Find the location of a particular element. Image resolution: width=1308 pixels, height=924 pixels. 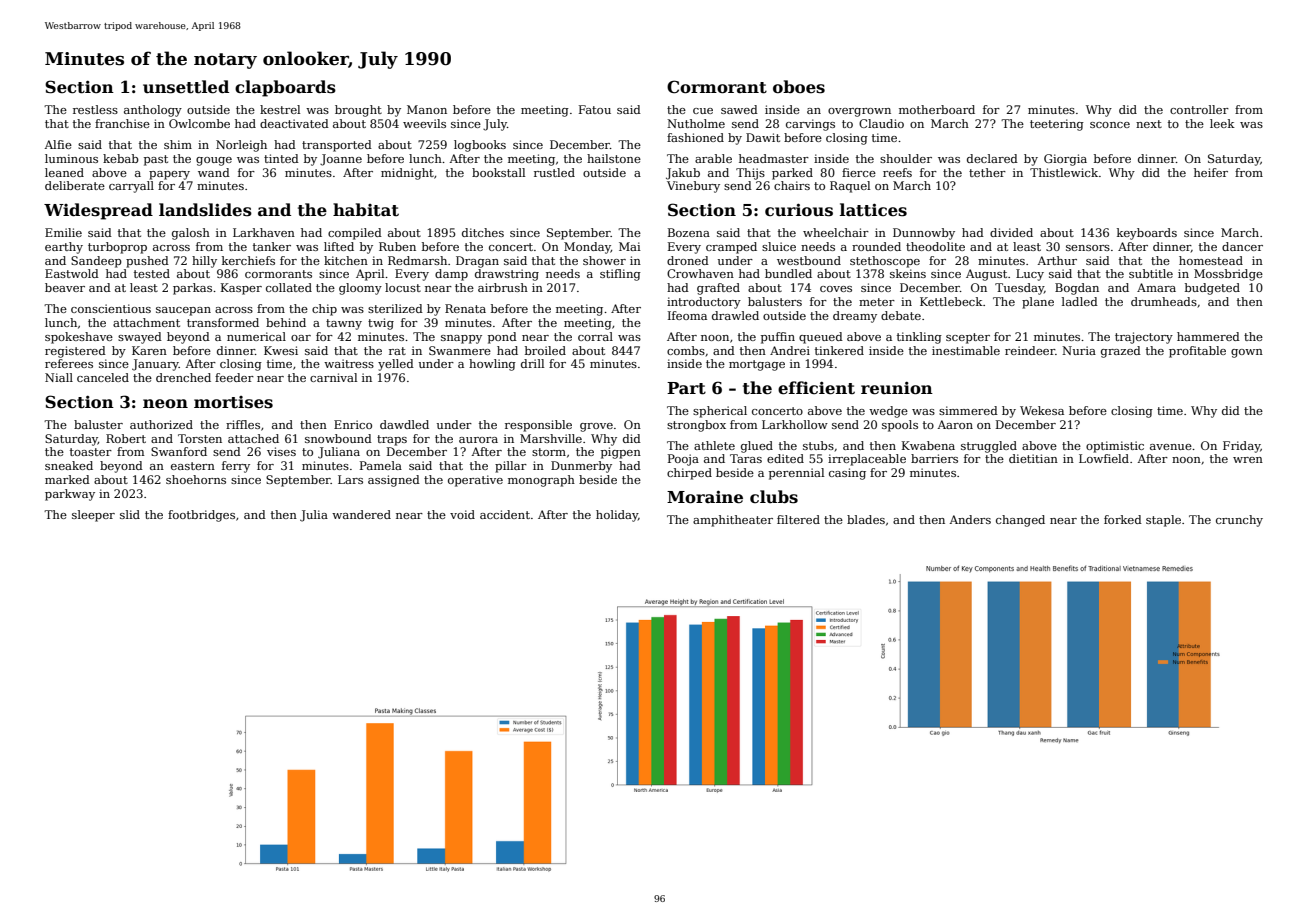

Kwesi is located at coordinates (281, 350).
